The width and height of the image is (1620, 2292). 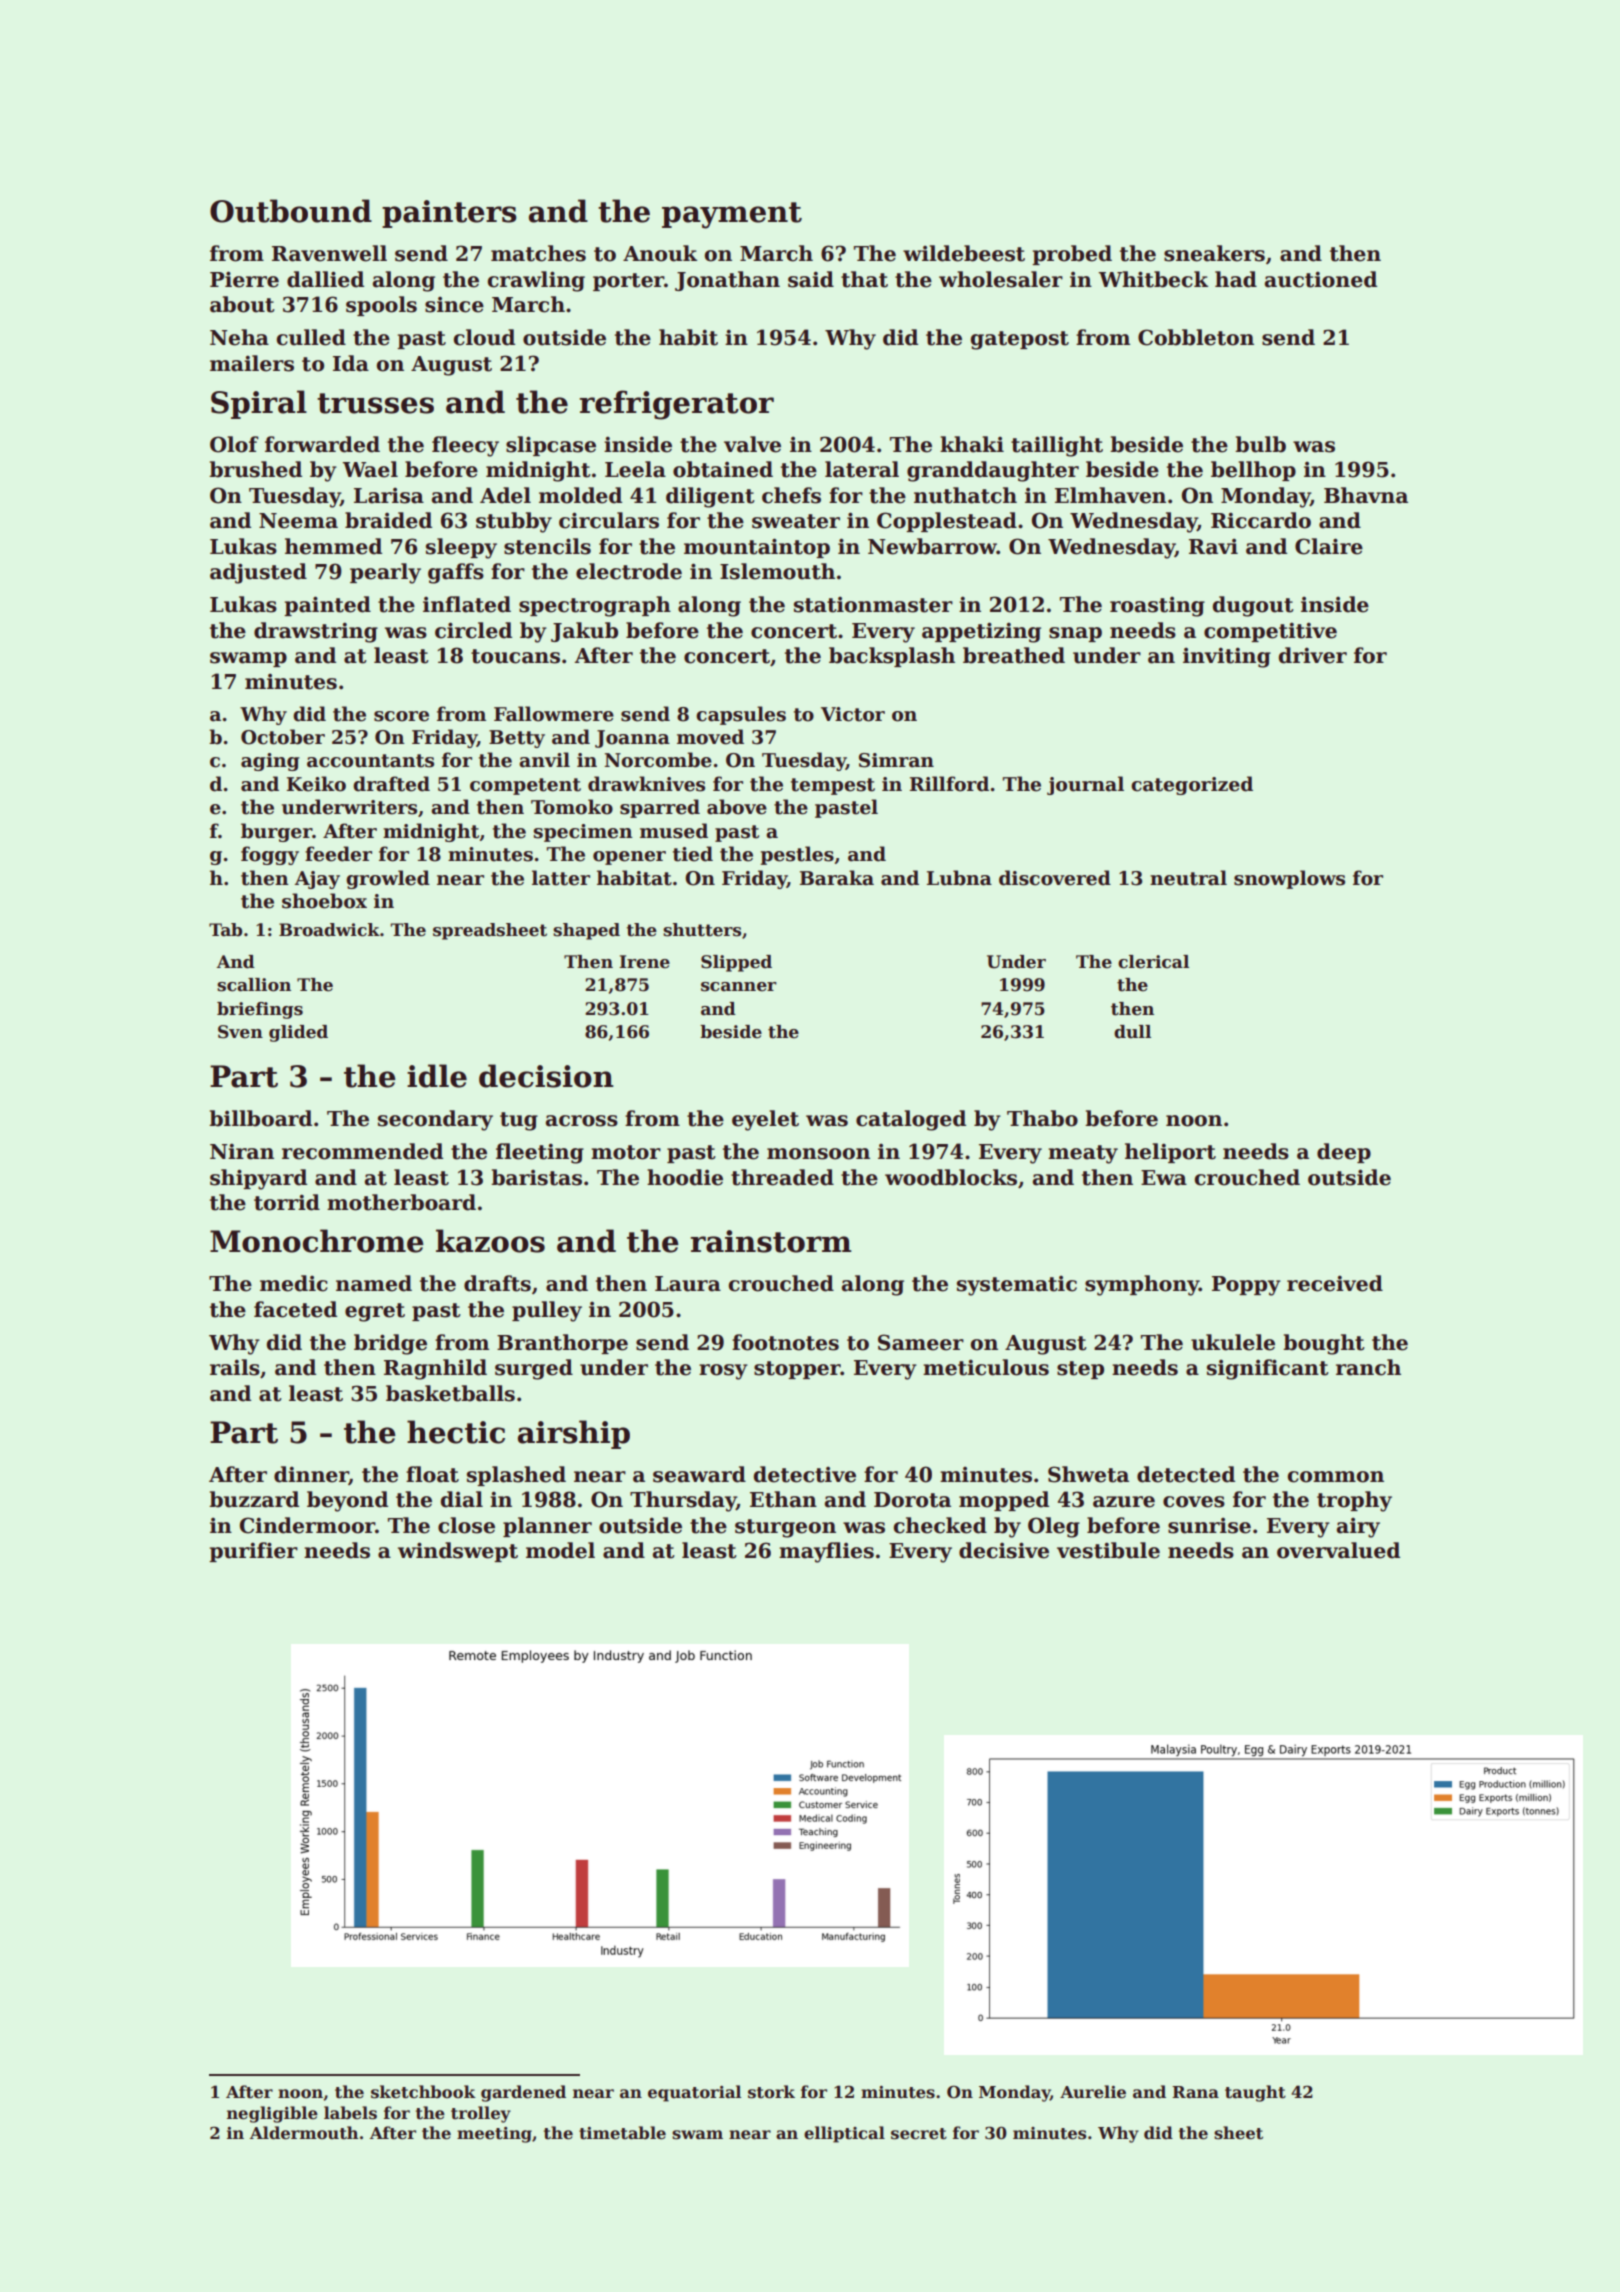 What do you see at coordinates (484, 337) in the image?
I see `cloud` at bounding box center [484, 337].
